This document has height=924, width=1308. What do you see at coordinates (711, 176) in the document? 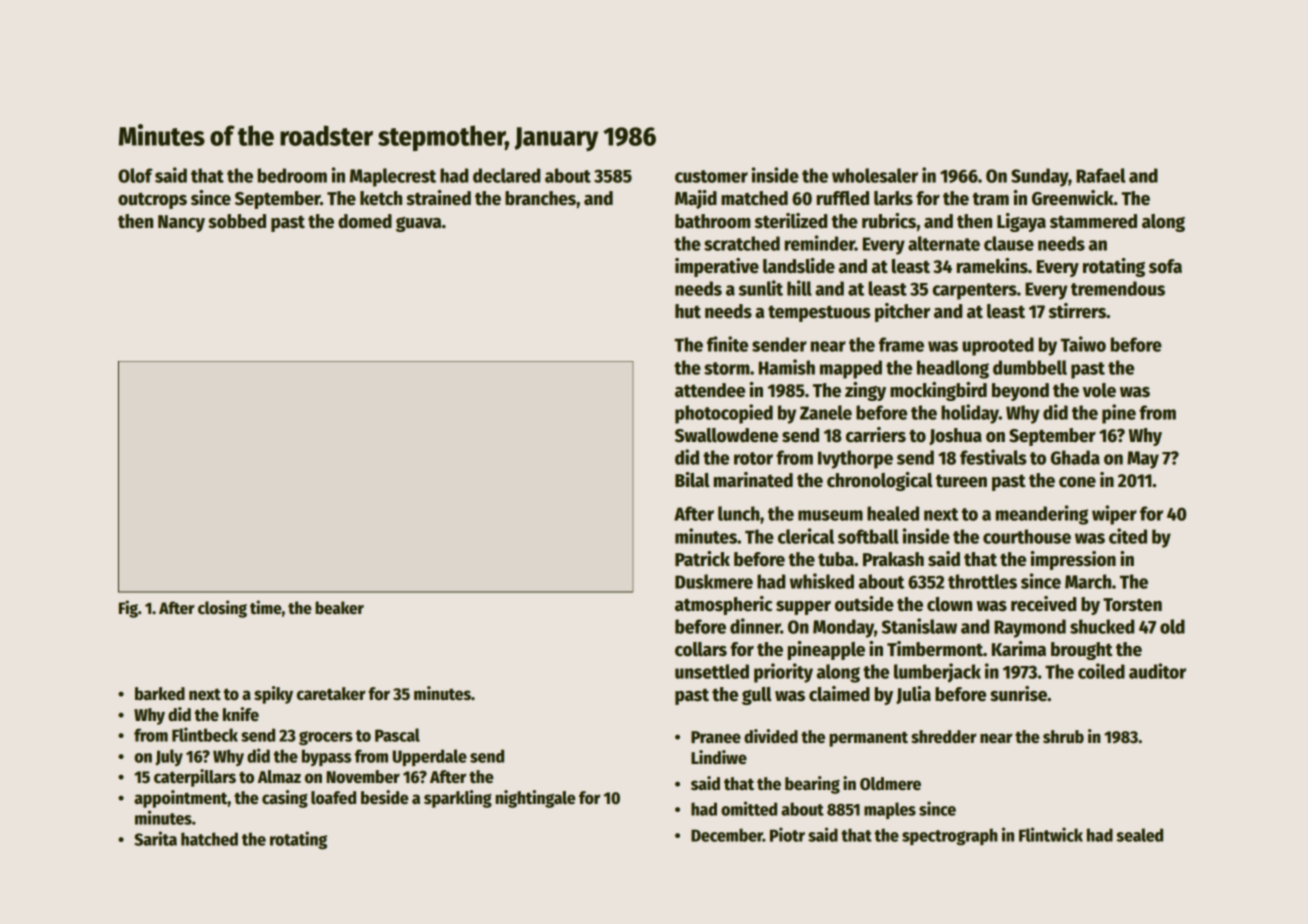
I see `customer` at bounding box center [711, 176].
